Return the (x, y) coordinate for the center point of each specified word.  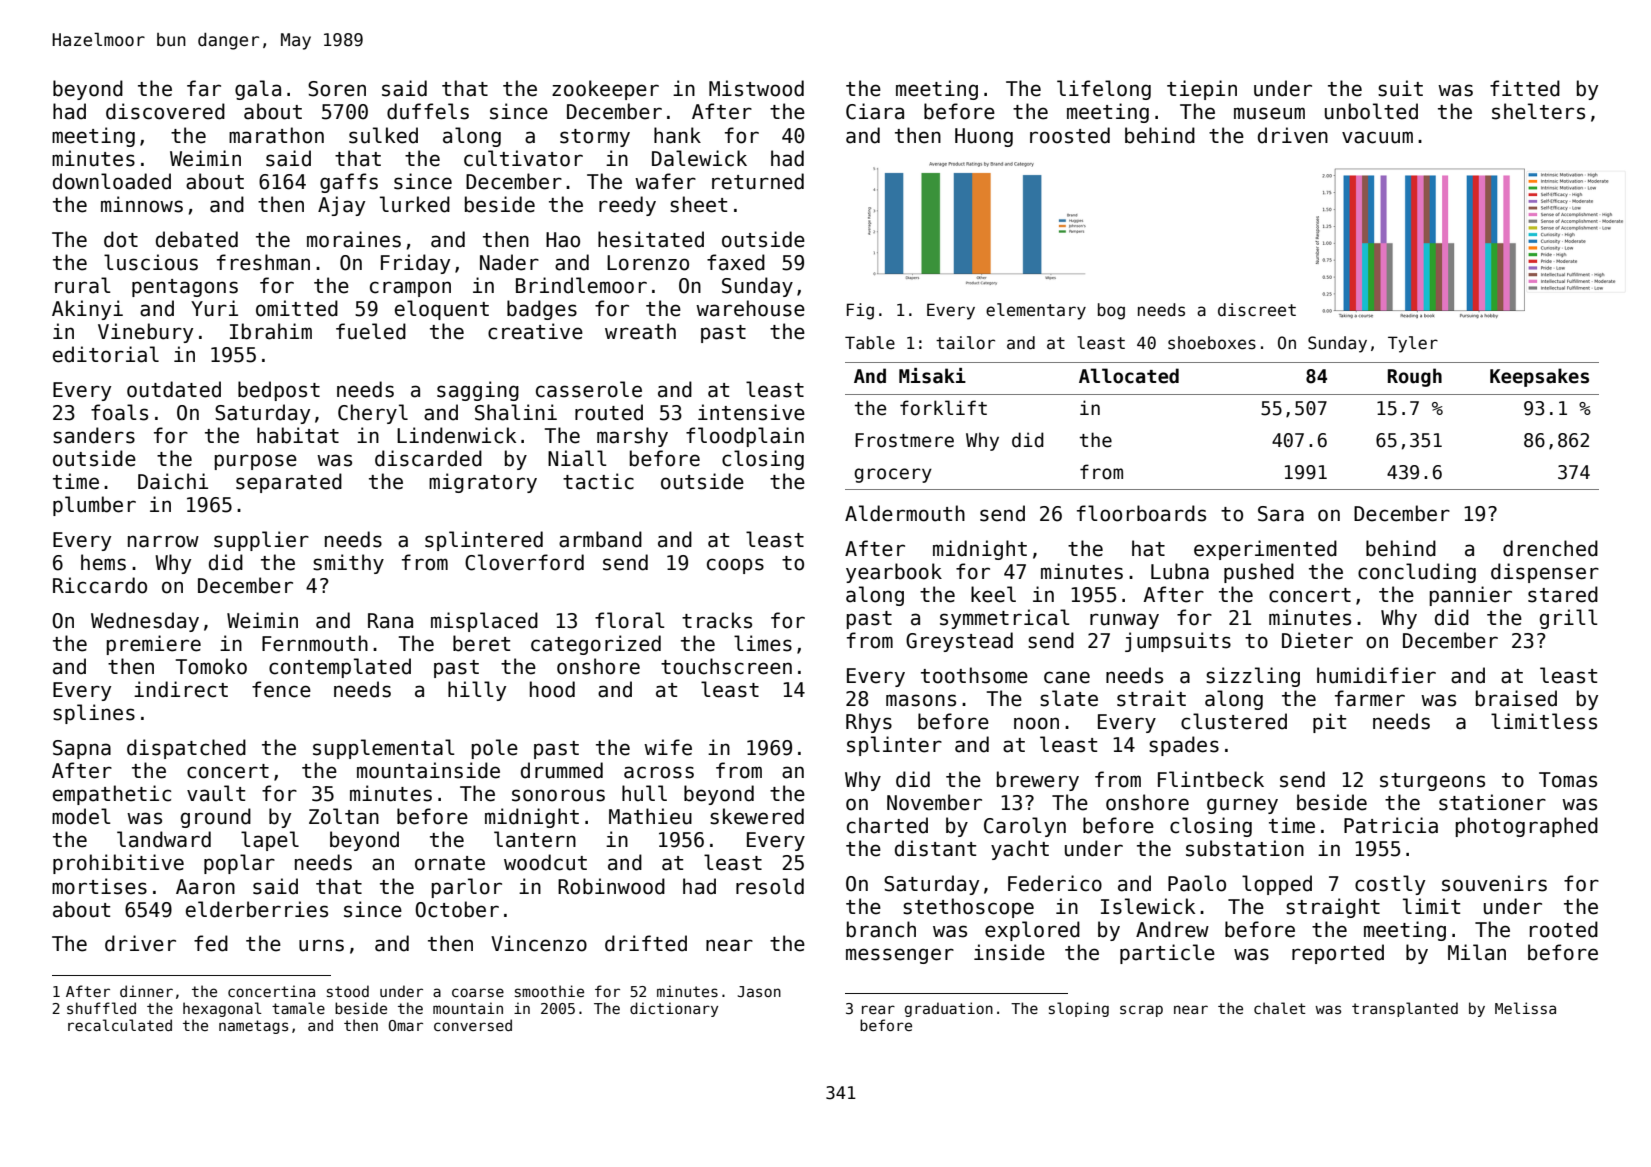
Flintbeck (1211, 779)
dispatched (186, 749)
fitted (1525, 88)
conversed (473, 1025)
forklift (943, 408)
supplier (261, 541)
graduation (949, 1009)
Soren (337, 89)
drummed (562, 770)
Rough (1415, 377)
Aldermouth (905, 513)
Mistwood (756, 88)
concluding (1417, 573)
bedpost (279, 391)
